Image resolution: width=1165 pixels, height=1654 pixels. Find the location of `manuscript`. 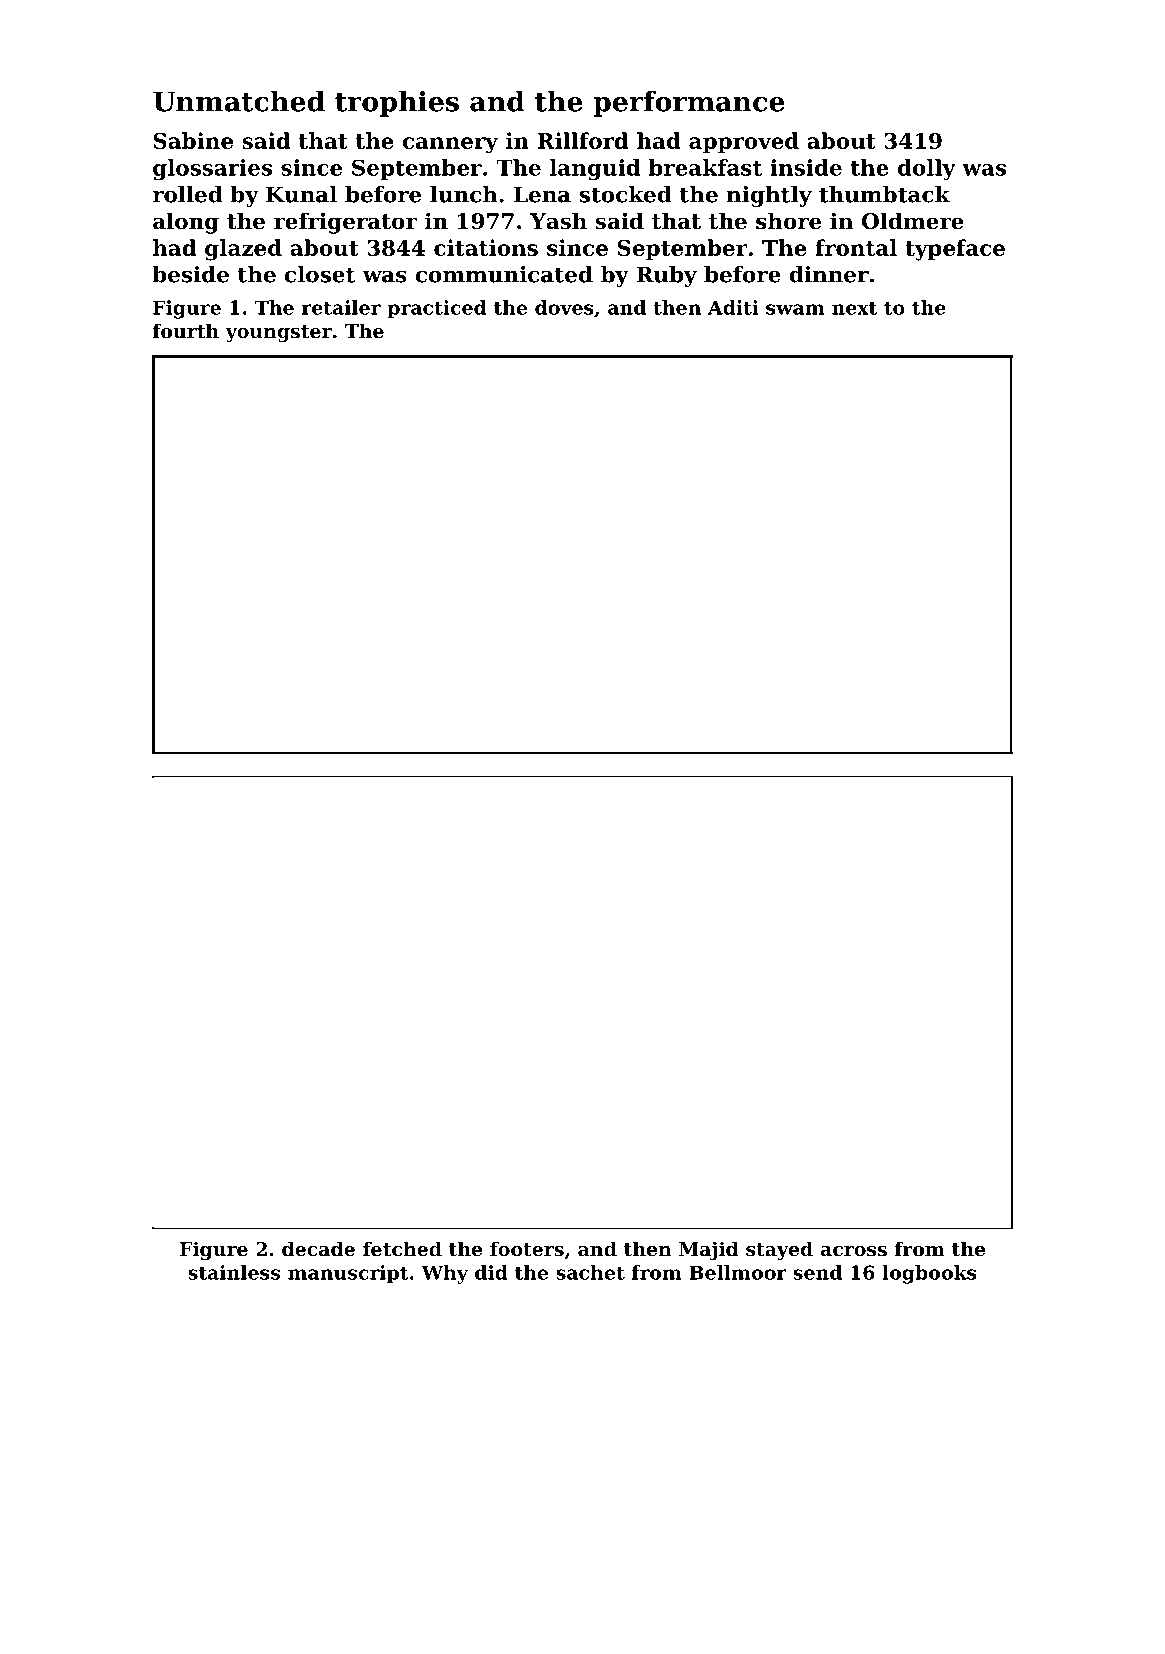

manuscript is located at coordinates (348, 1274).
